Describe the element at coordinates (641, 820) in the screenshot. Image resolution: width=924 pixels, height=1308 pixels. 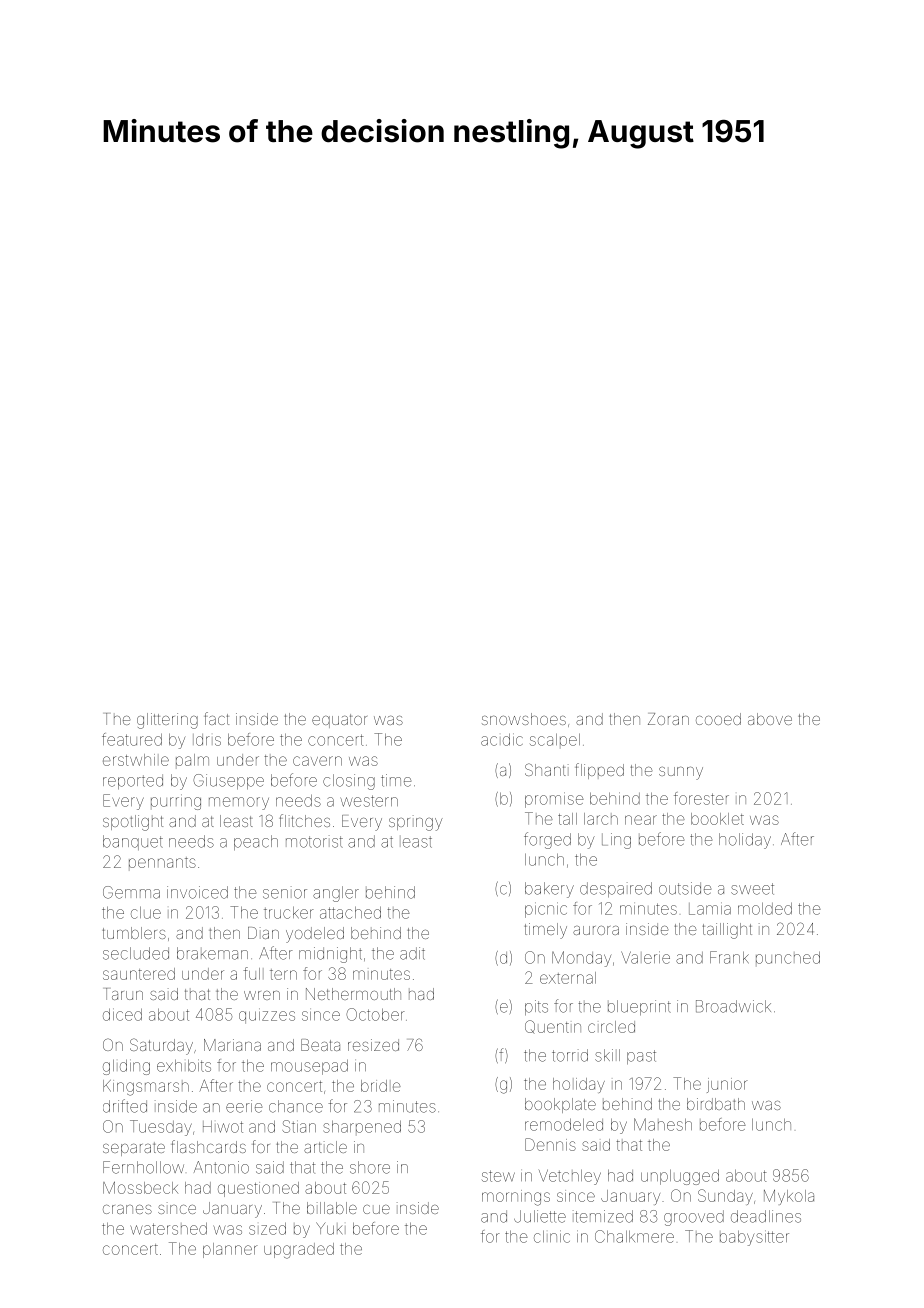
I see `near` at that location.
